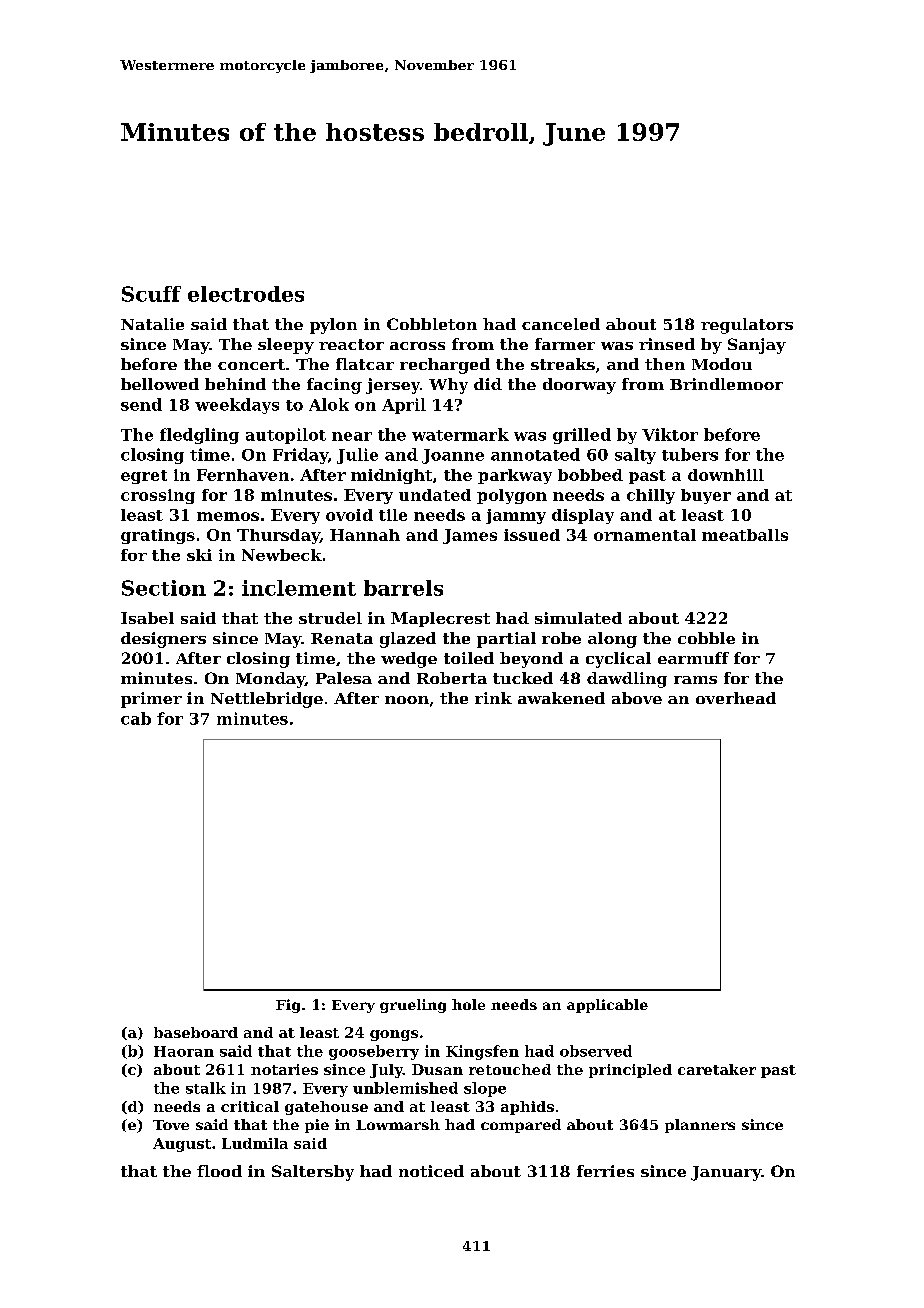  Describe the element at coordinates (468, 1004) in the page. I see `hole` at that location.
